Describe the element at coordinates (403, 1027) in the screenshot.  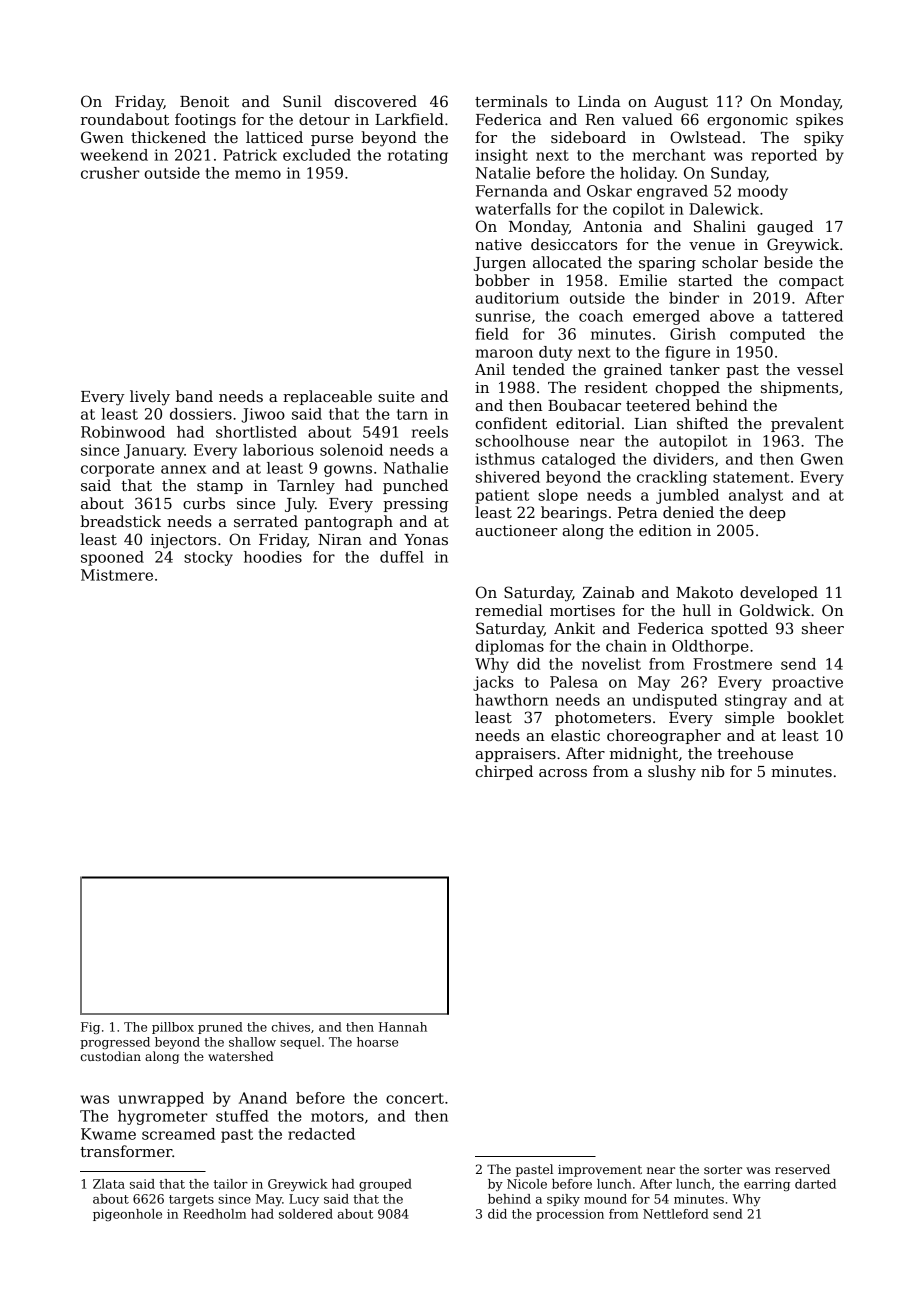
I see `Hannah` at that location.
